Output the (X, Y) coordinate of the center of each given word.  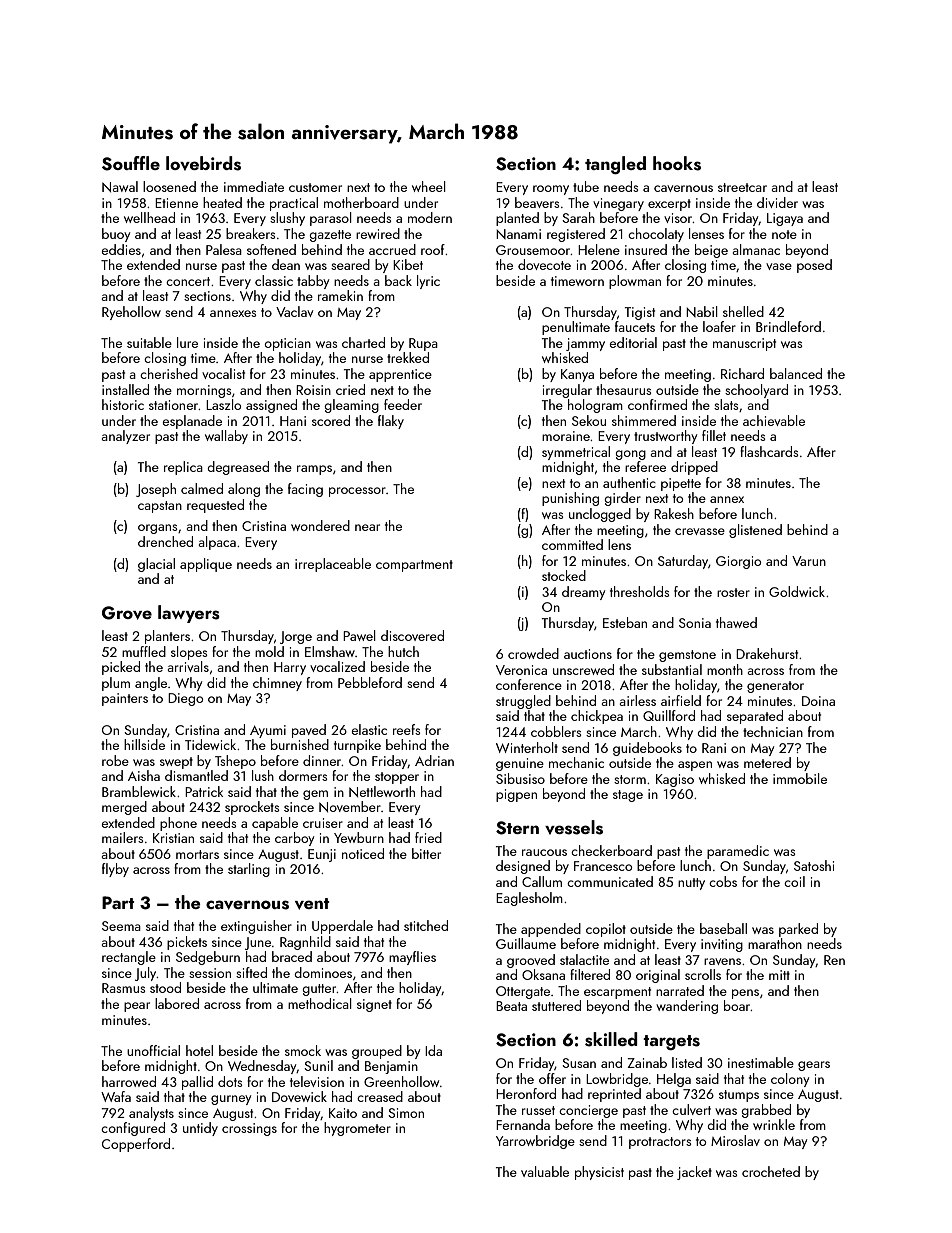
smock (303, 1050)
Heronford (526, 1093)
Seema (121, 926)
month (725, 669)
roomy (551, 190)
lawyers (189, 614)
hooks (677, 163)
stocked (564, 575)
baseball (723, 928)
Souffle (131, 163)
